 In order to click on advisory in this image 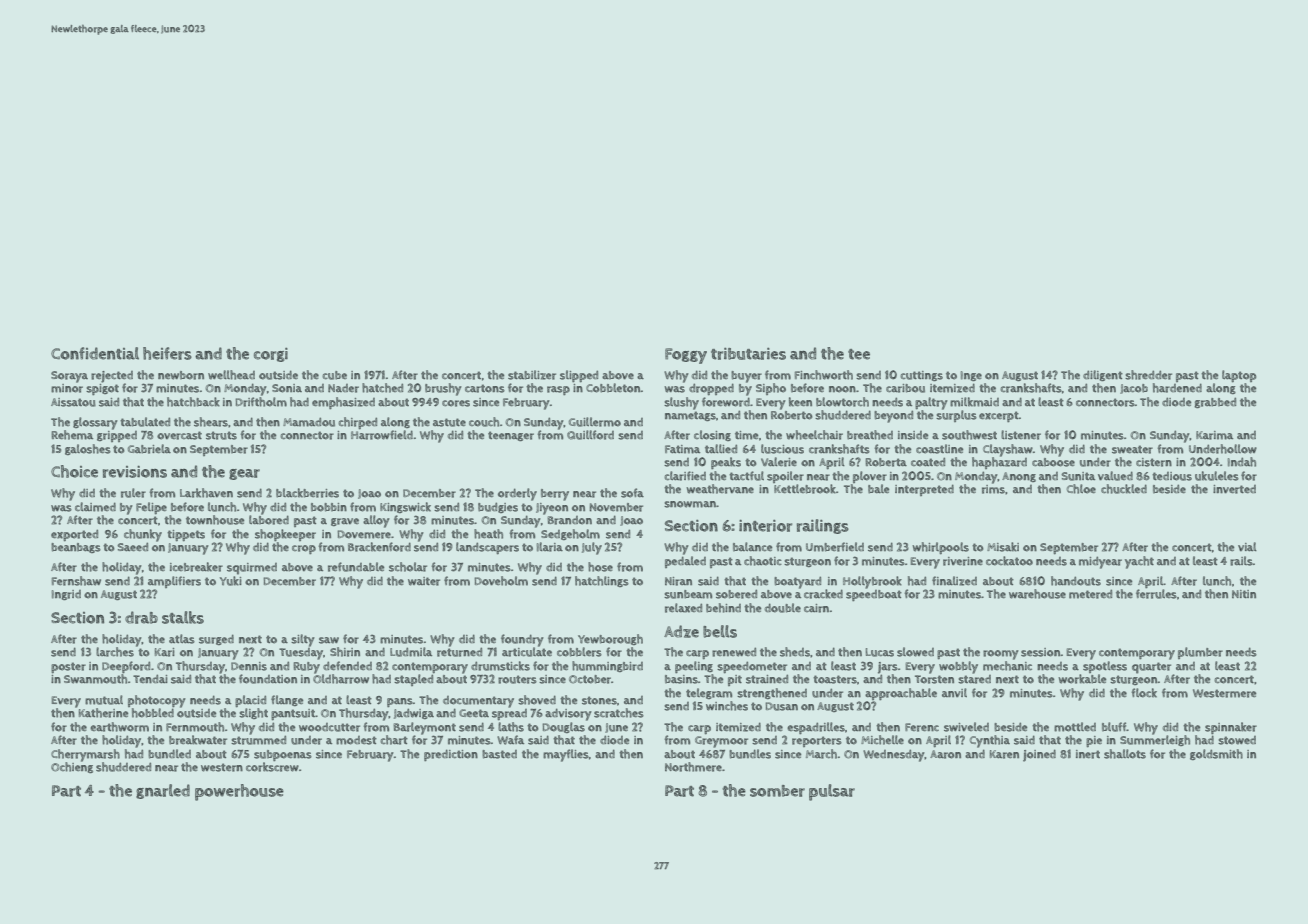, I will do `click(568, 715)`.
